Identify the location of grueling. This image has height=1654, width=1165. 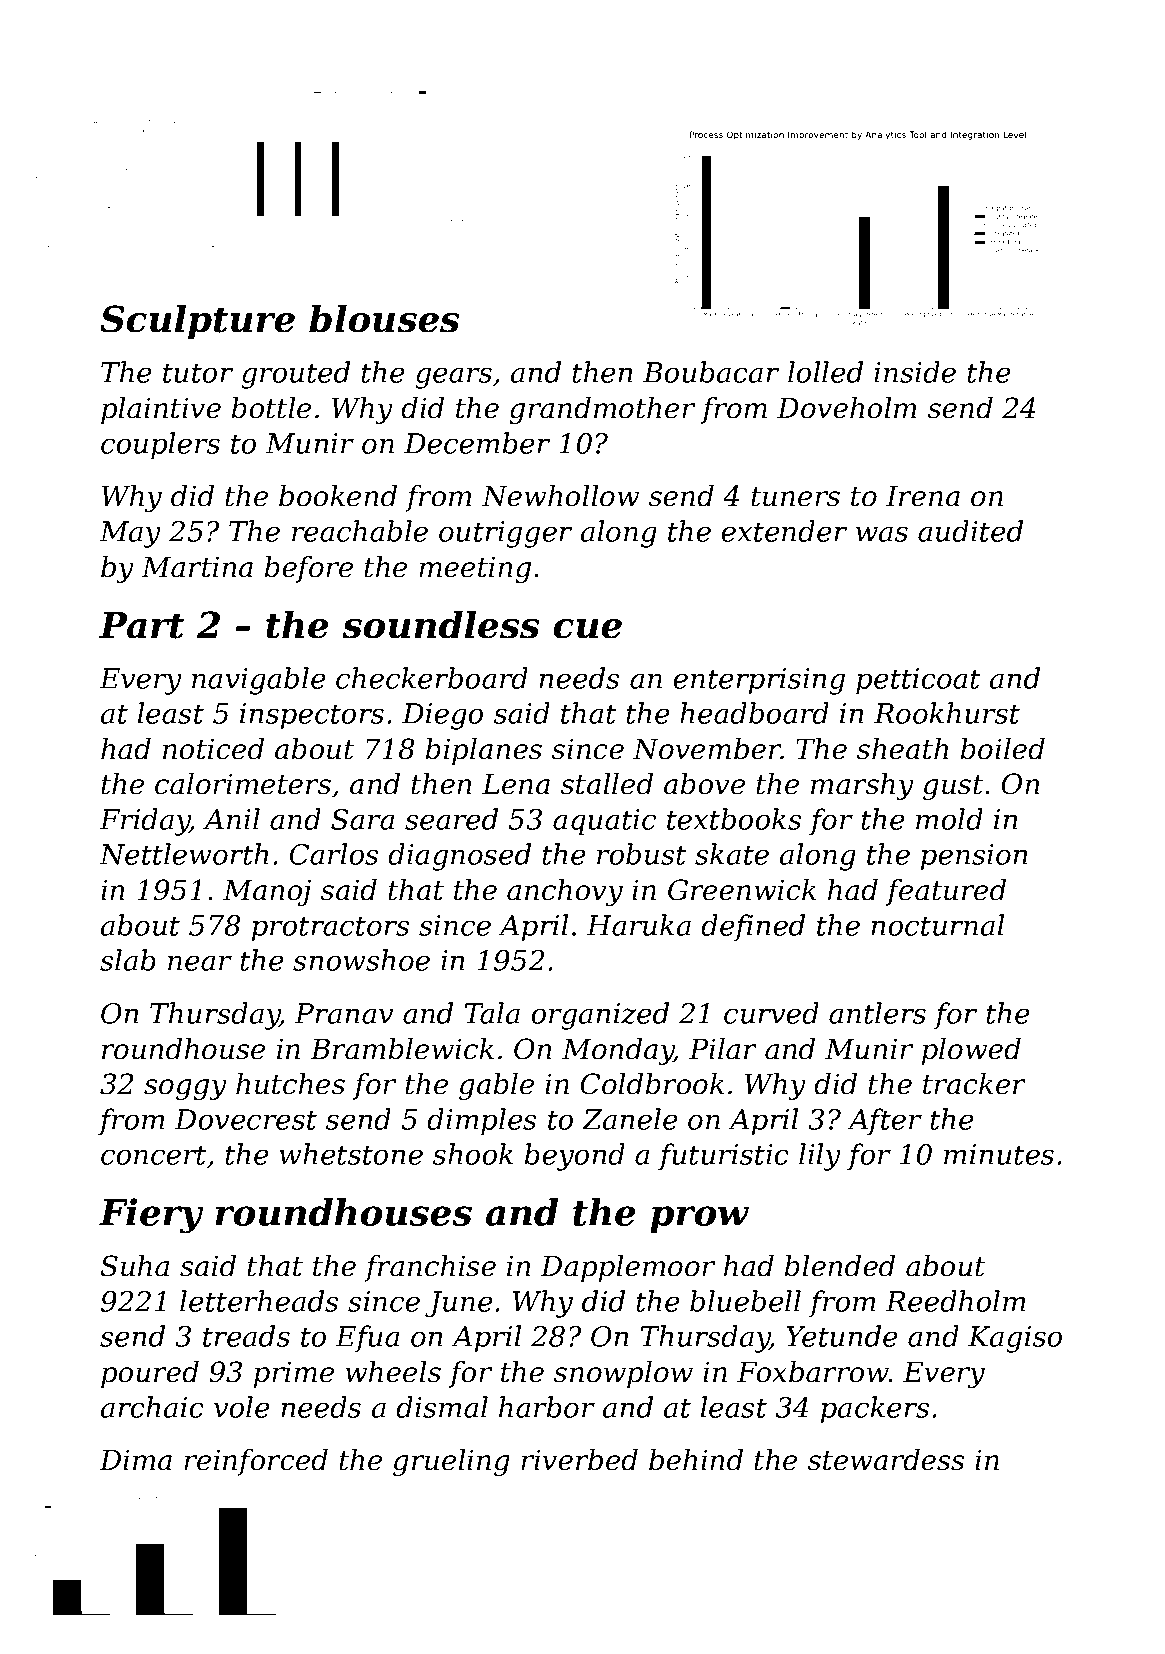
(451, 1462).
